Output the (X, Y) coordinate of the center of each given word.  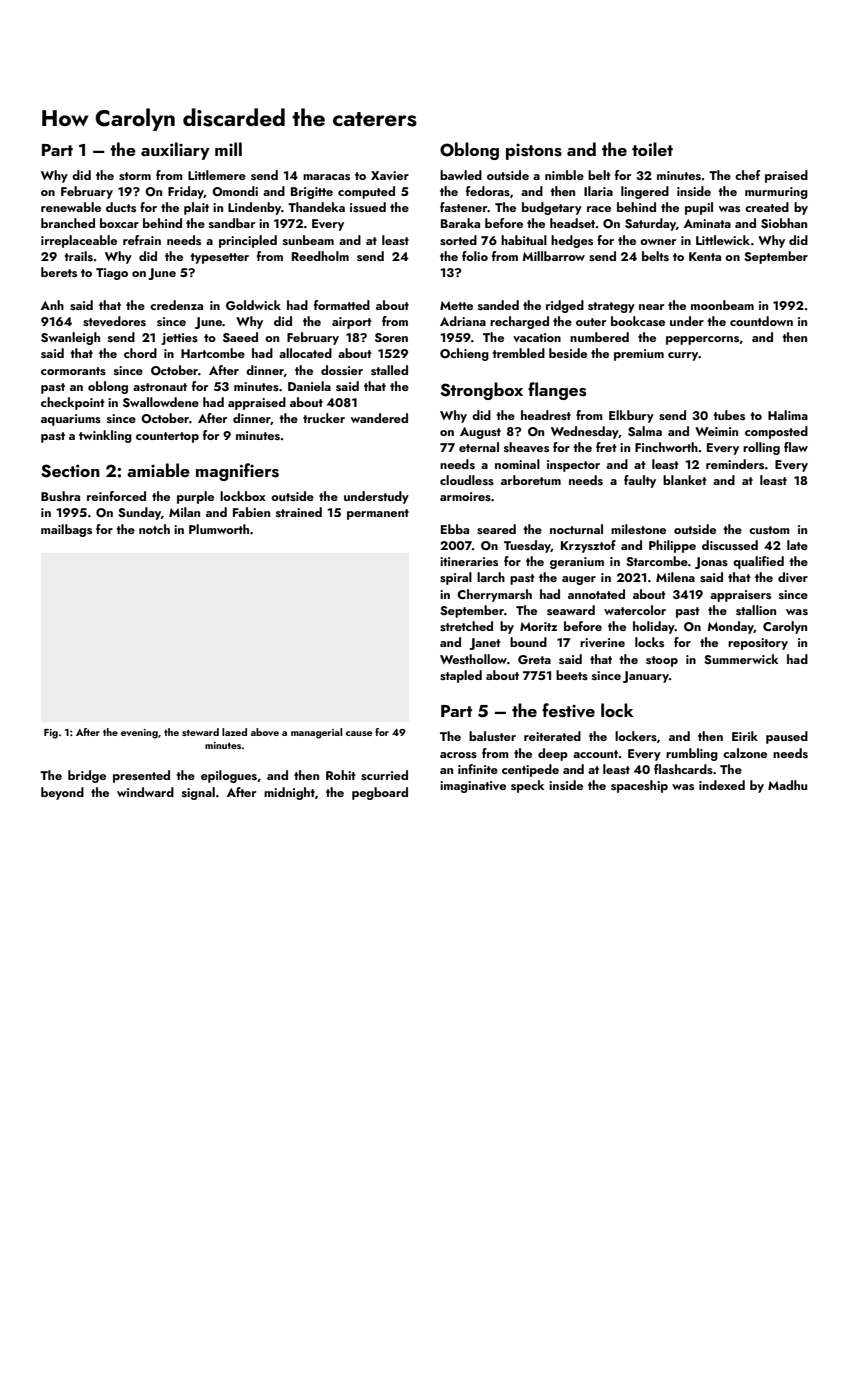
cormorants (73, 371)
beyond (62, 793)
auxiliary (175, 151)
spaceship (639, 786)
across (458, 755)
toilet (652, 149)
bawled (461, 175)
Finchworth (666, 447)
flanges (557, 391)
